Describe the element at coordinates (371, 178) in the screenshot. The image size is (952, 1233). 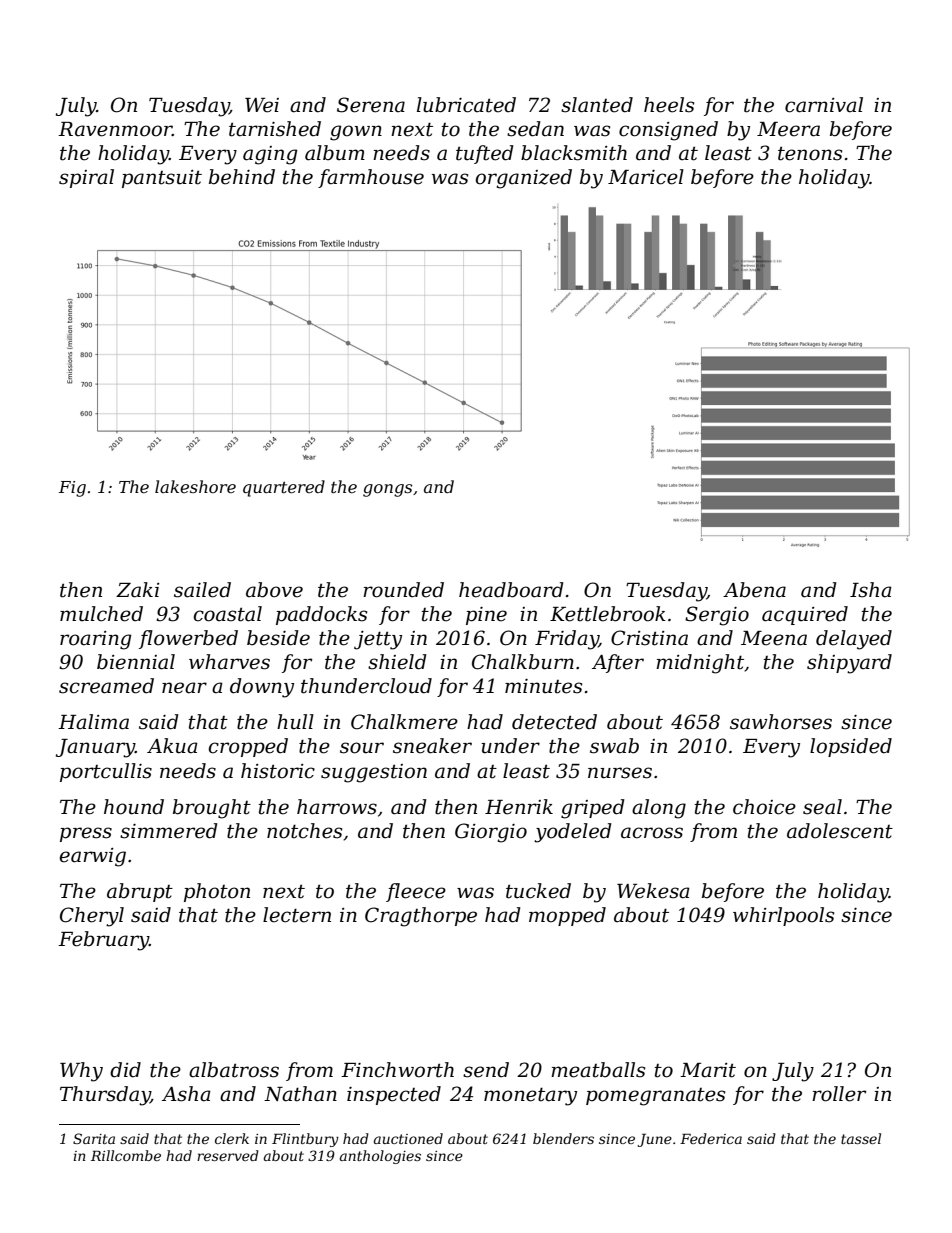
I see `farmhouse` at that location.
